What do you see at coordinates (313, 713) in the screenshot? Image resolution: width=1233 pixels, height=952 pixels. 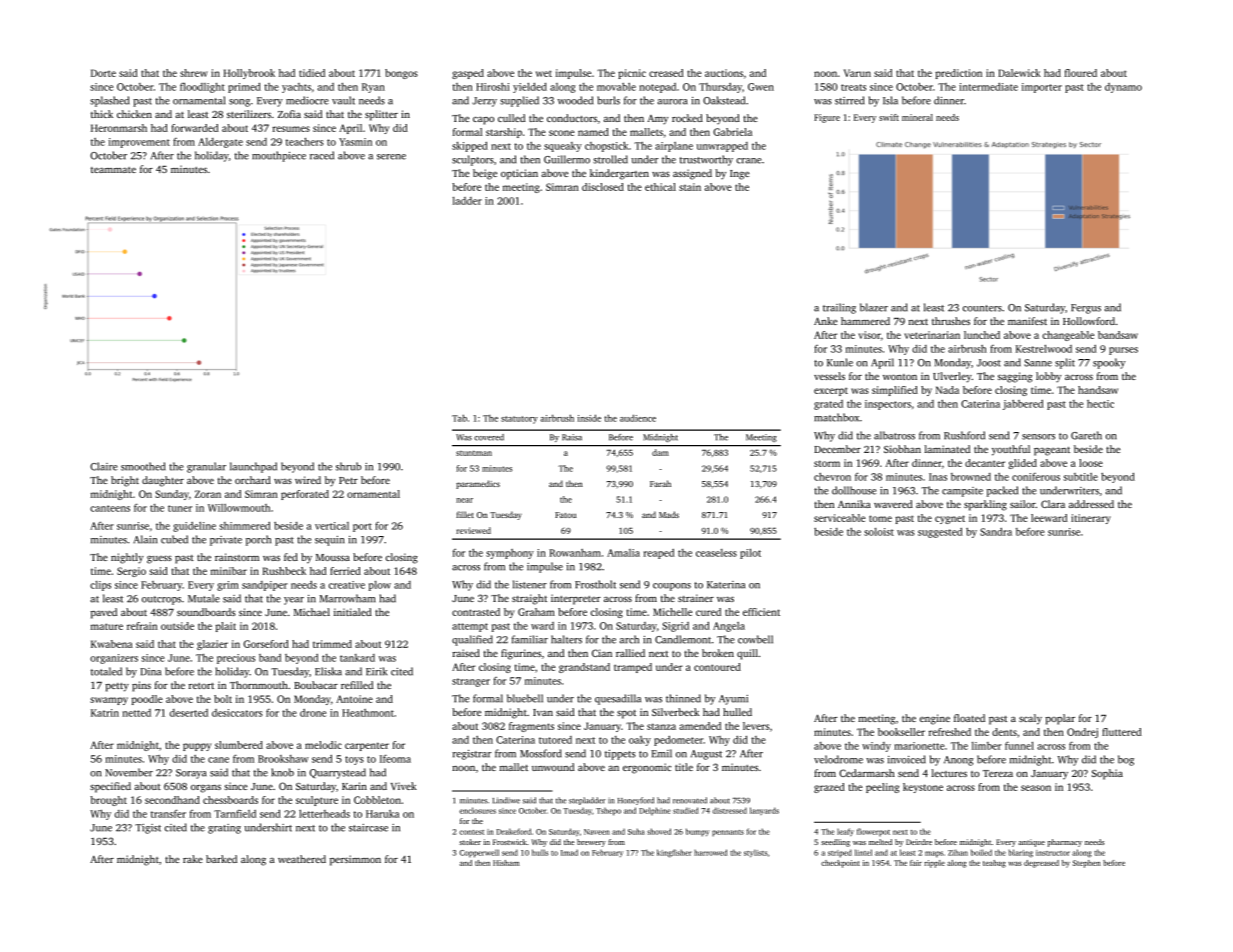 I see `drone` at bounding box center [313, 713].
